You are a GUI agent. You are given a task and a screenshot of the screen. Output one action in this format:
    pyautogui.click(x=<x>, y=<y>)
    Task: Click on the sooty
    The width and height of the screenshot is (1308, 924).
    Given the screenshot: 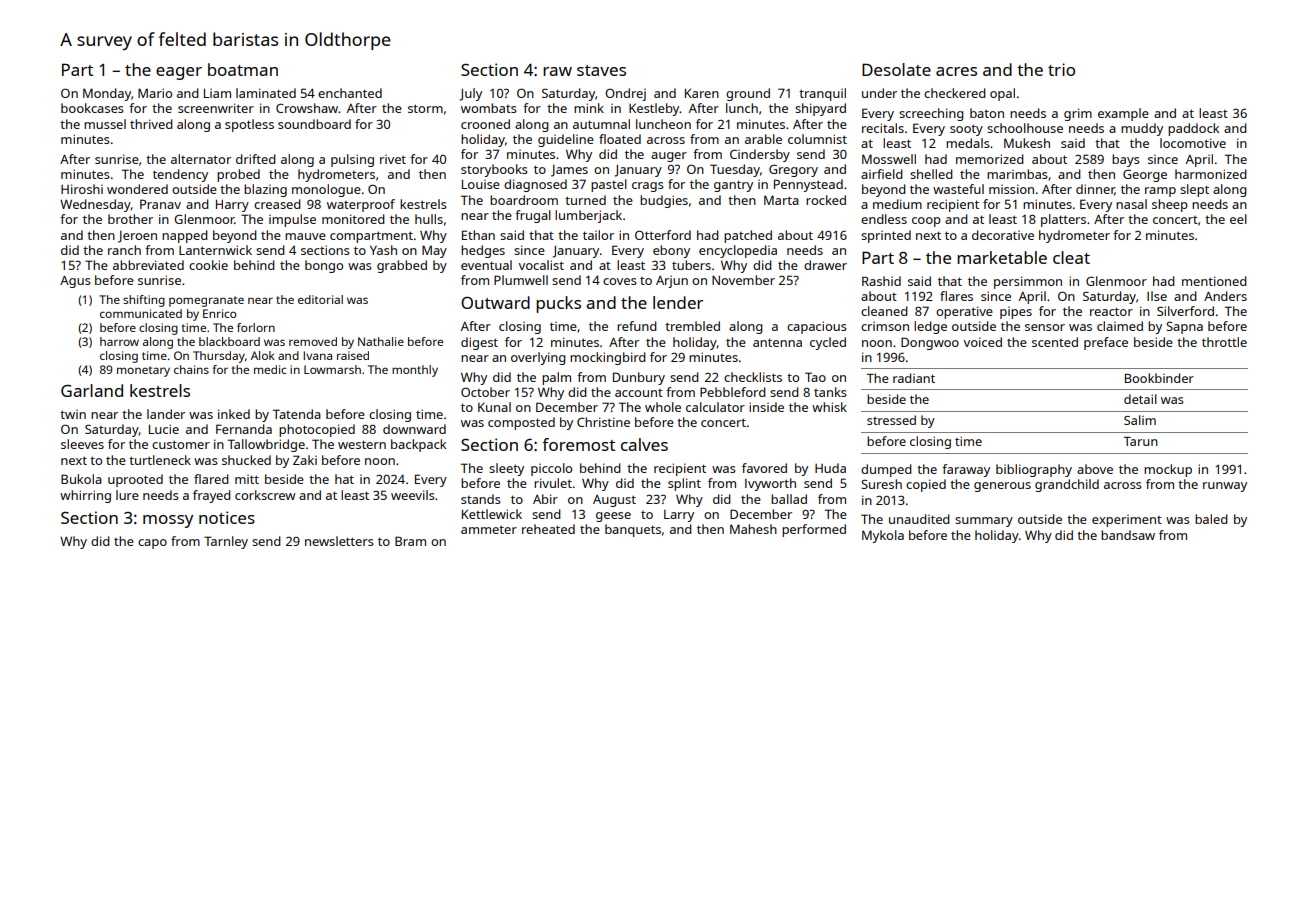 What is the action you would take?
    pyautogui.click(x=966, y=130)
